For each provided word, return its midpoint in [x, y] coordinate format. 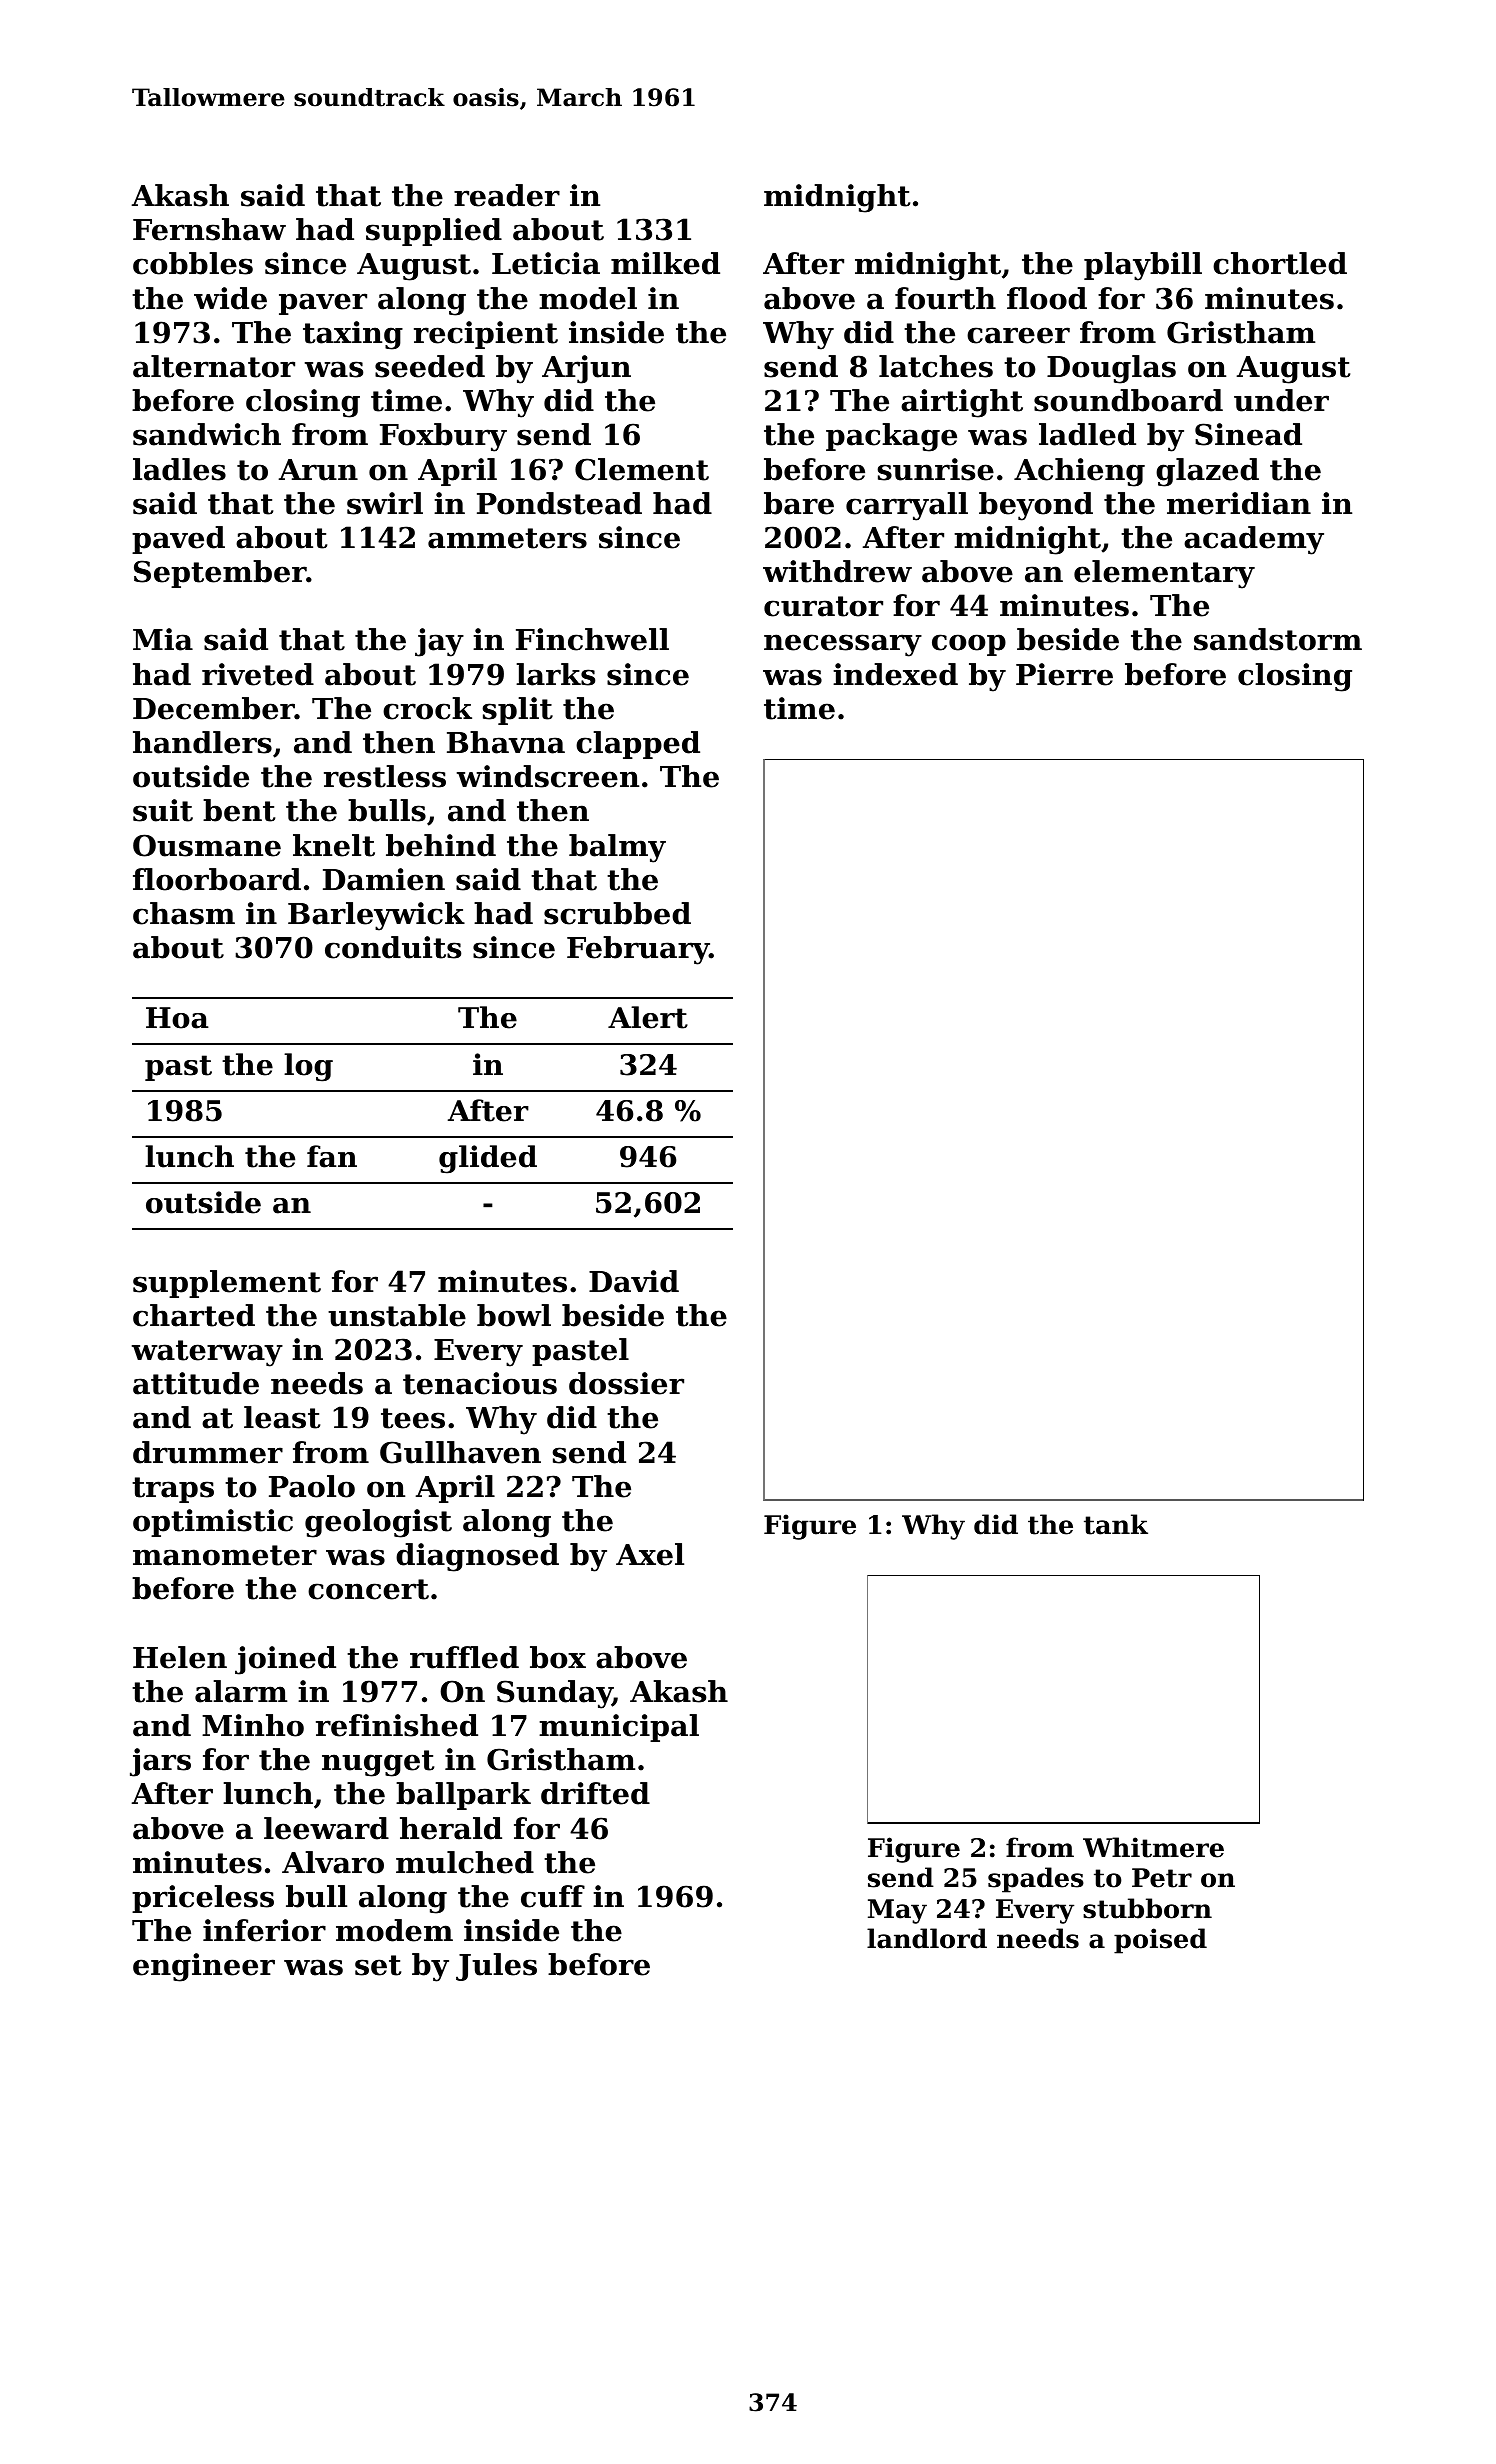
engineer [204, 1967]
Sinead [1248, 434]
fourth [945, 298]
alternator [214, 366]
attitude [196, 1383]
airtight [962, 403]
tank [1116, 1524]
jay [439, 642]
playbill [1143, 266]
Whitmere [1153, 1847]
